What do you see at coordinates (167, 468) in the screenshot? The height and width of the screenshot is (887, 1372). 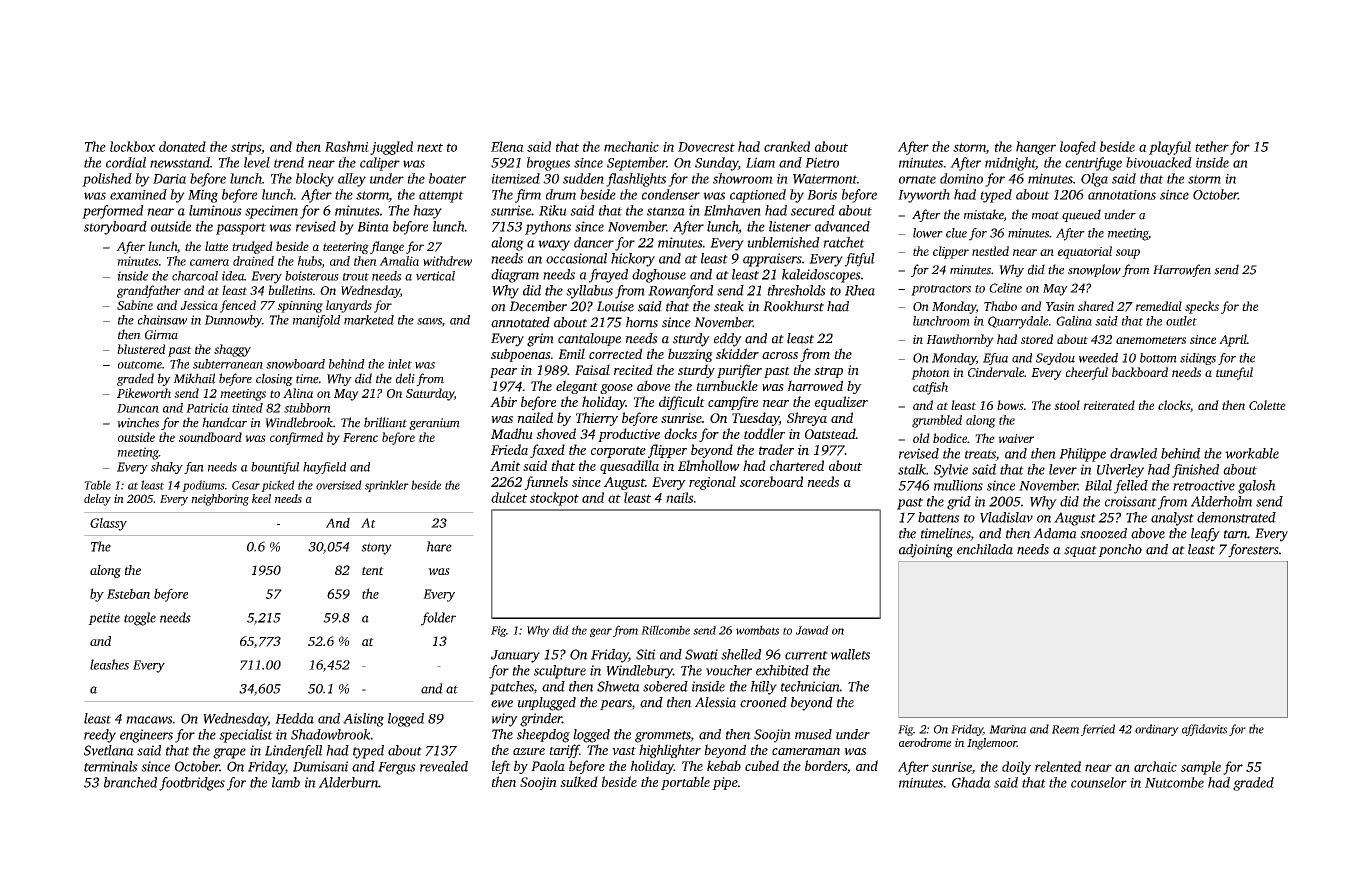 I see `shaky` at bounding box center [167, 468].
